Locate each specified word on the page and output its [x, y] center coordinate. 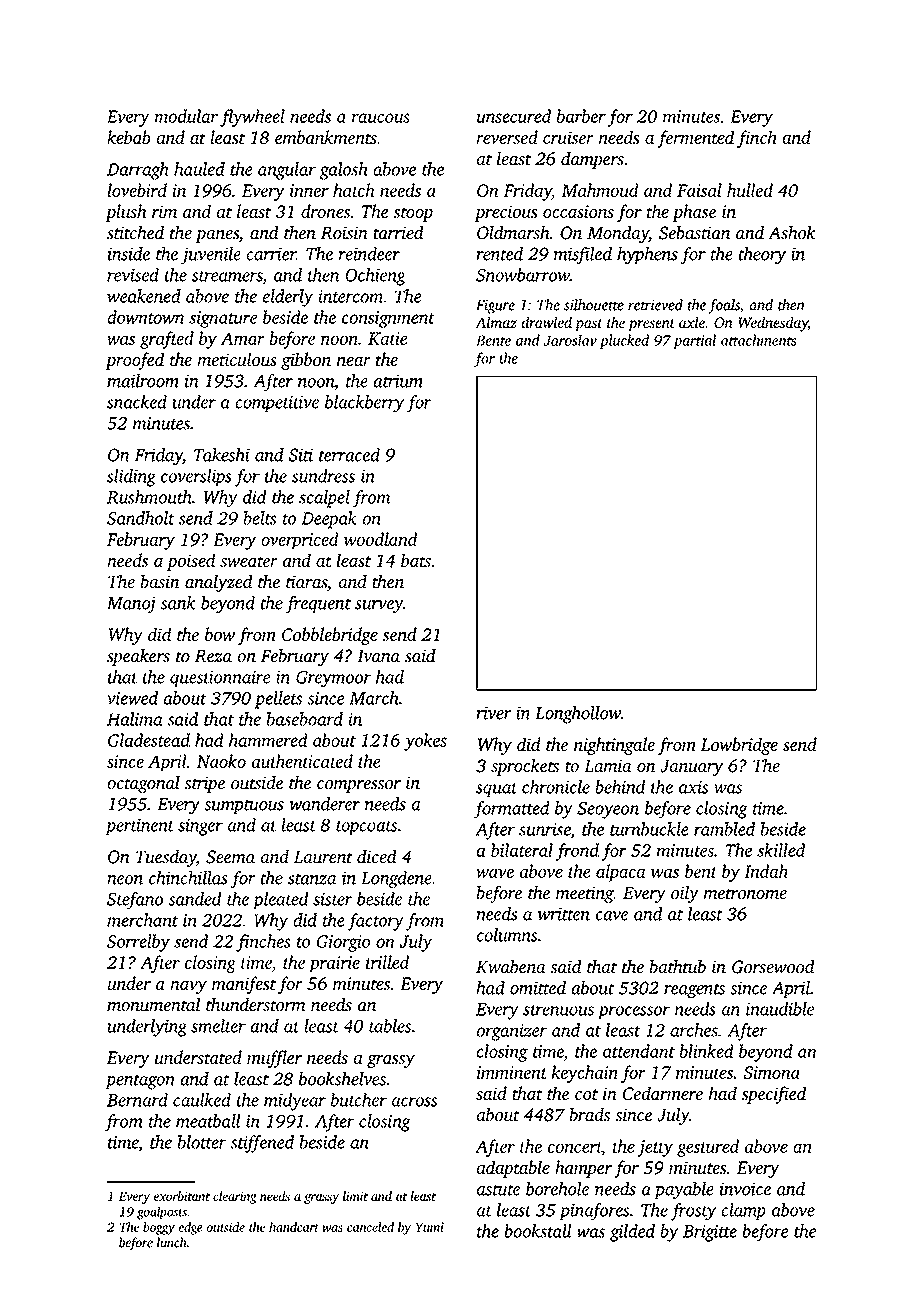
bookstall [538, 1231]
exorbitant [182, 1196]
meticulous [237, 359]
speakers [138, 657]
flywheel [252, 118]
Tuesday [166, 858]
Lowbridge [739, 746]
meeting [585, 894]
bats [416, 560]
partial [695, 341]
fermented [695, 139]
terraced [349, 455]
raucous [380, 118]
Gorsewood [773, 966]
